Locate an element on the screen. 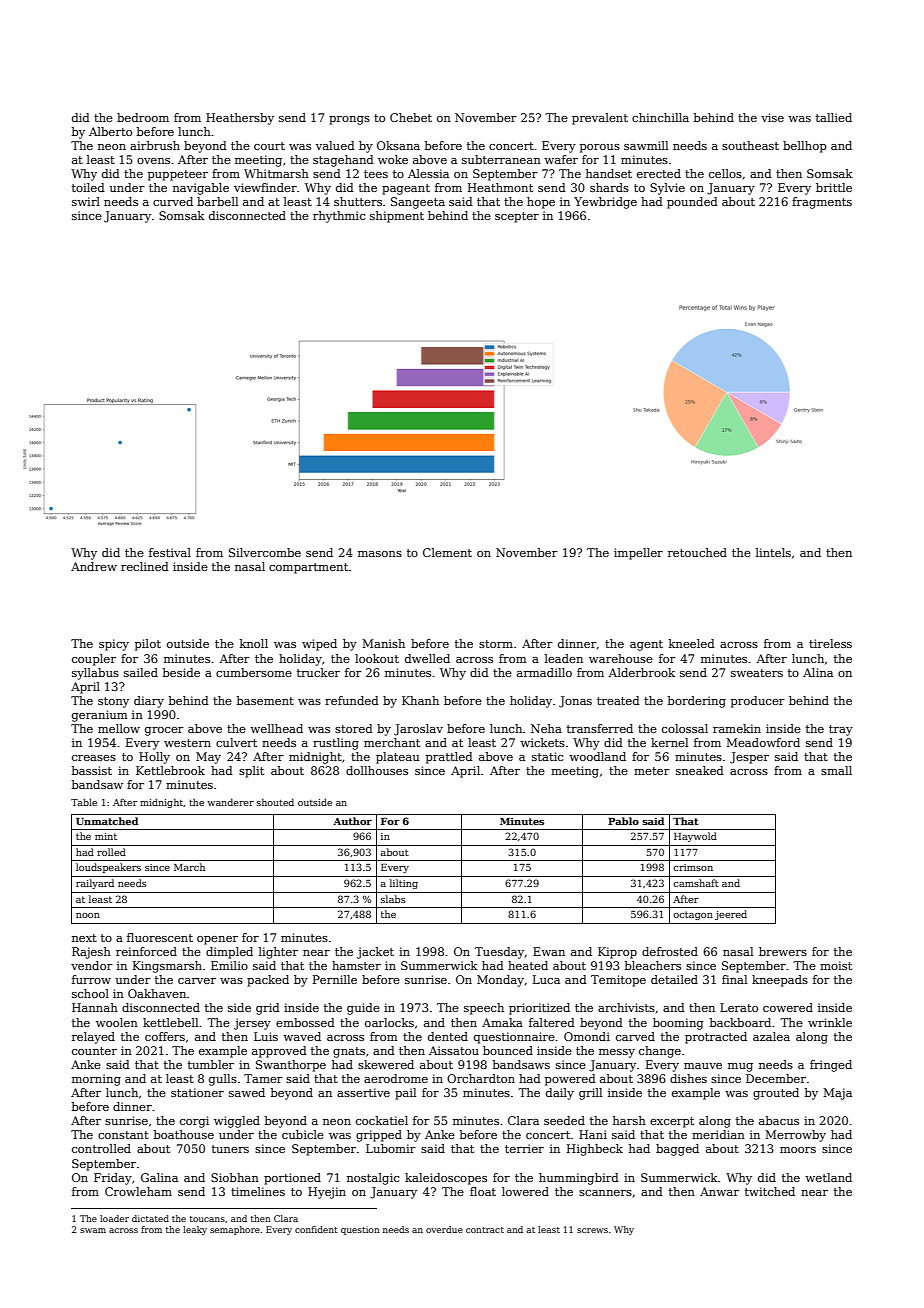  producer is located at coordinates (758, 702).
